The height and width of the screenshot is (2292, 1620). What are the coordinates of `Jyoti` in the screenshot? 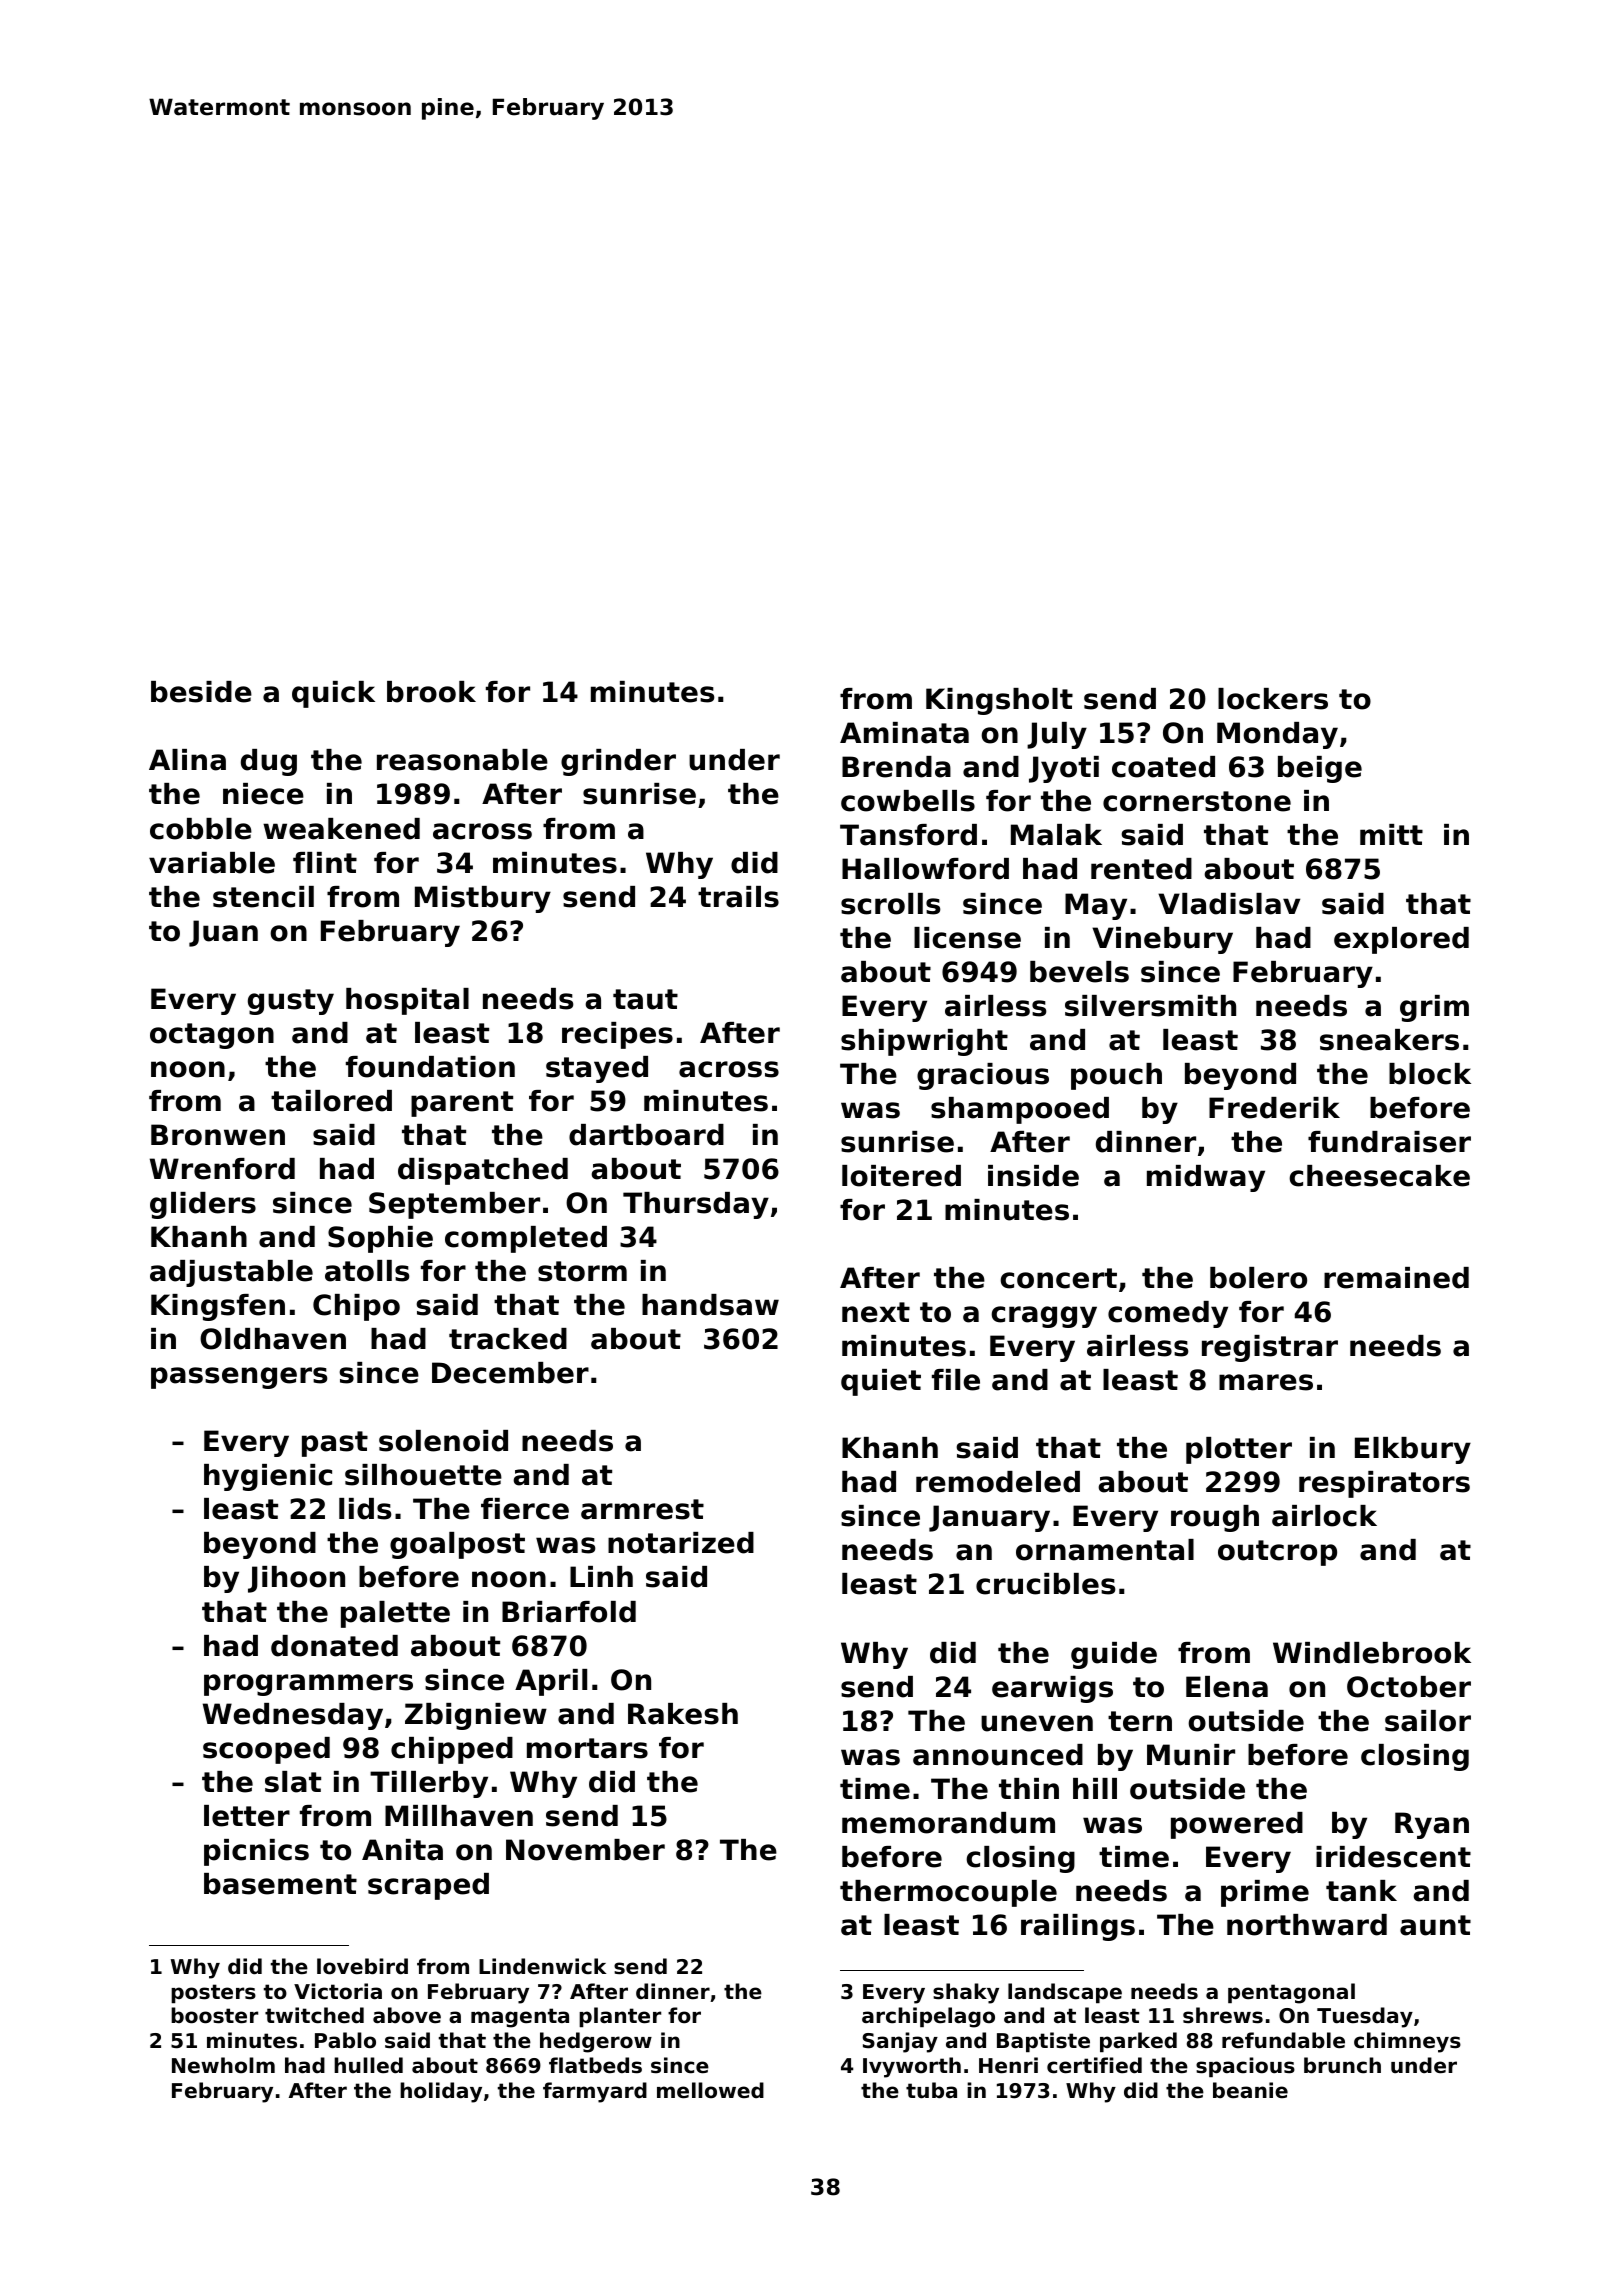 It's located at (1064, 769).
